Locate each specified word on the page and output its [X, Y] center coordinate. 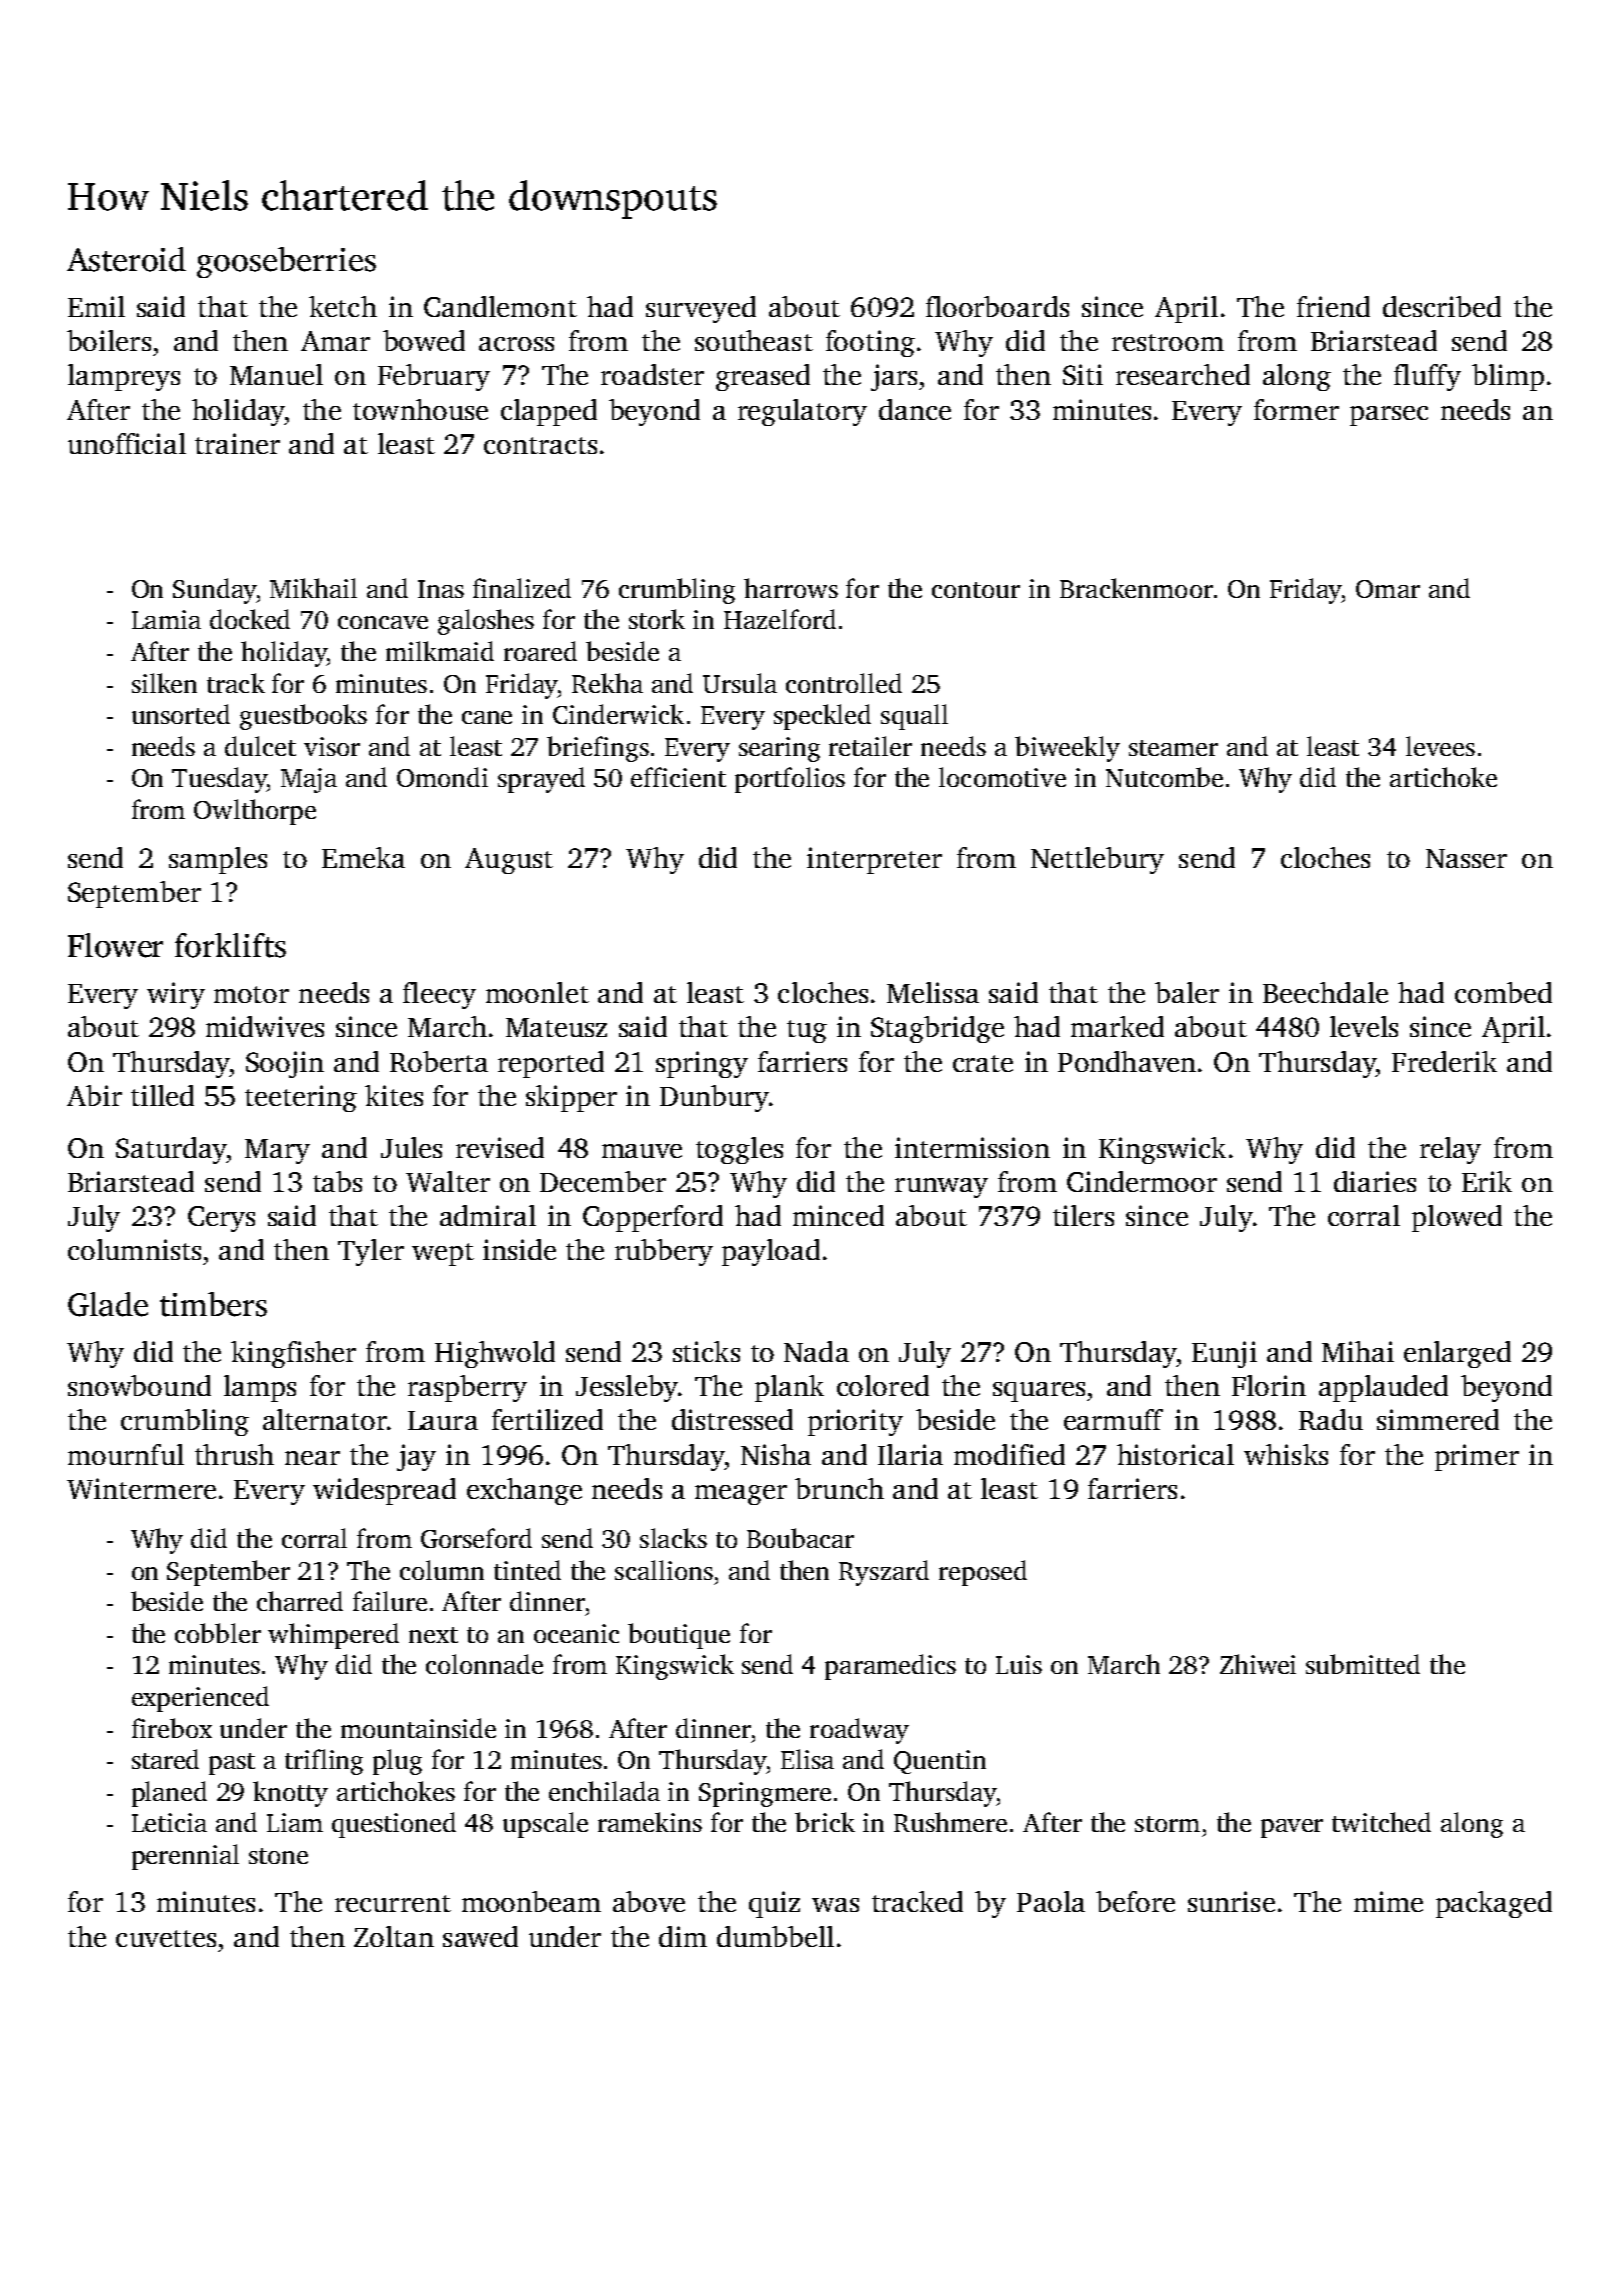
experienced [200, 1699]
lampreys [124, 377]
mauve [642, 1151]
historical [1175, 1454]
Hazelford [780, 619]
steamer [1173, 748]
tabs [337, 1181]
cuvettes [166, 1938]
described [1442, 306]
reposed [983, 1573]
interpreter [874, 860]
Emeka [363, 857]
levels [1364, 1026]
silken [164, 683]
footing [870, 343]
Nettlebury [1097, 860]
